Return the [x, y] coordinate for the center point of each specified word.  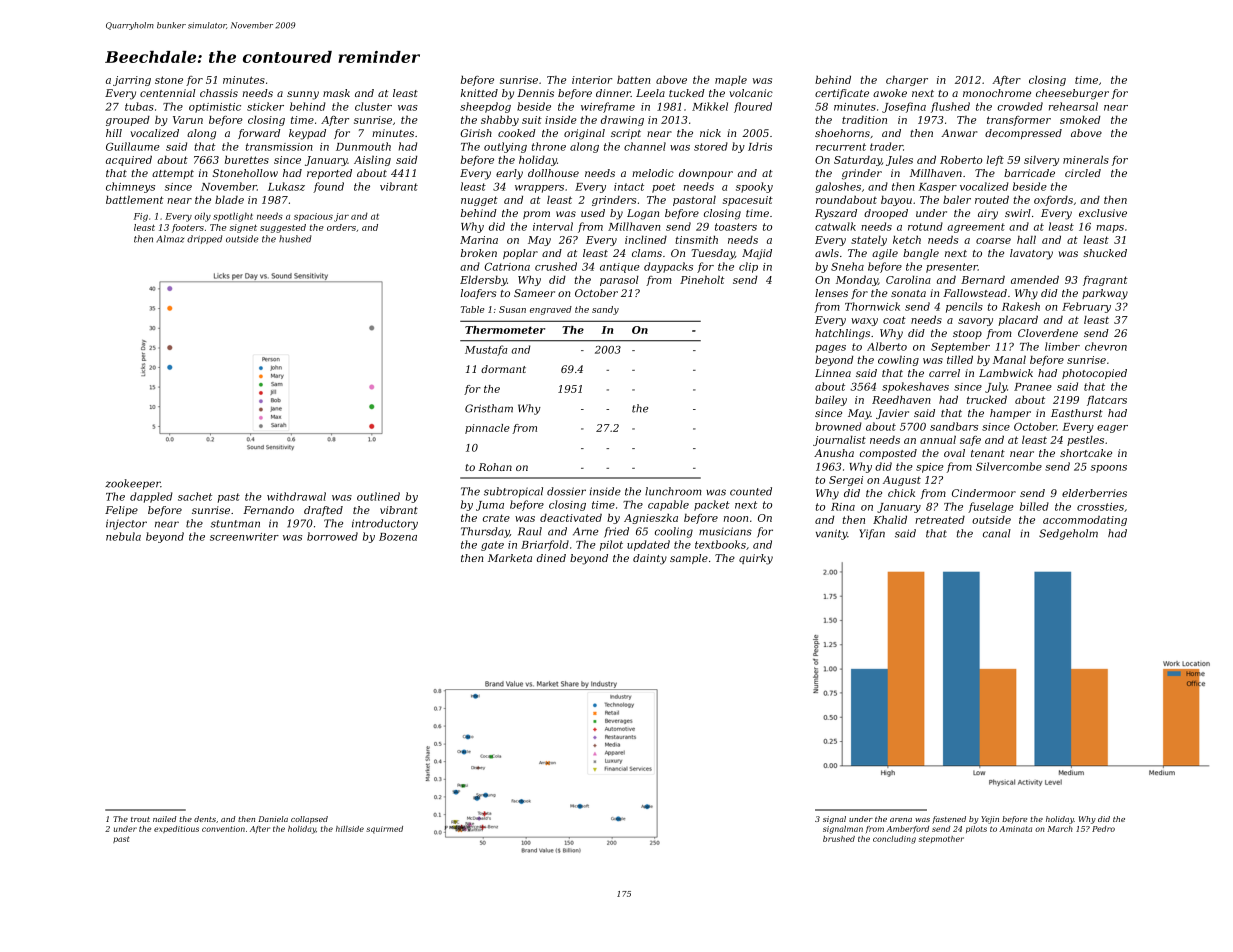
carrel [944, 373]
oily [202, 217]
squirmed [384, 830]
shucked [1105, 253]
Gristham [489, 408]
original [584, 134]
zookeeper [133, 484]
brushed [839, 839]
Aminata [1015, 829]
